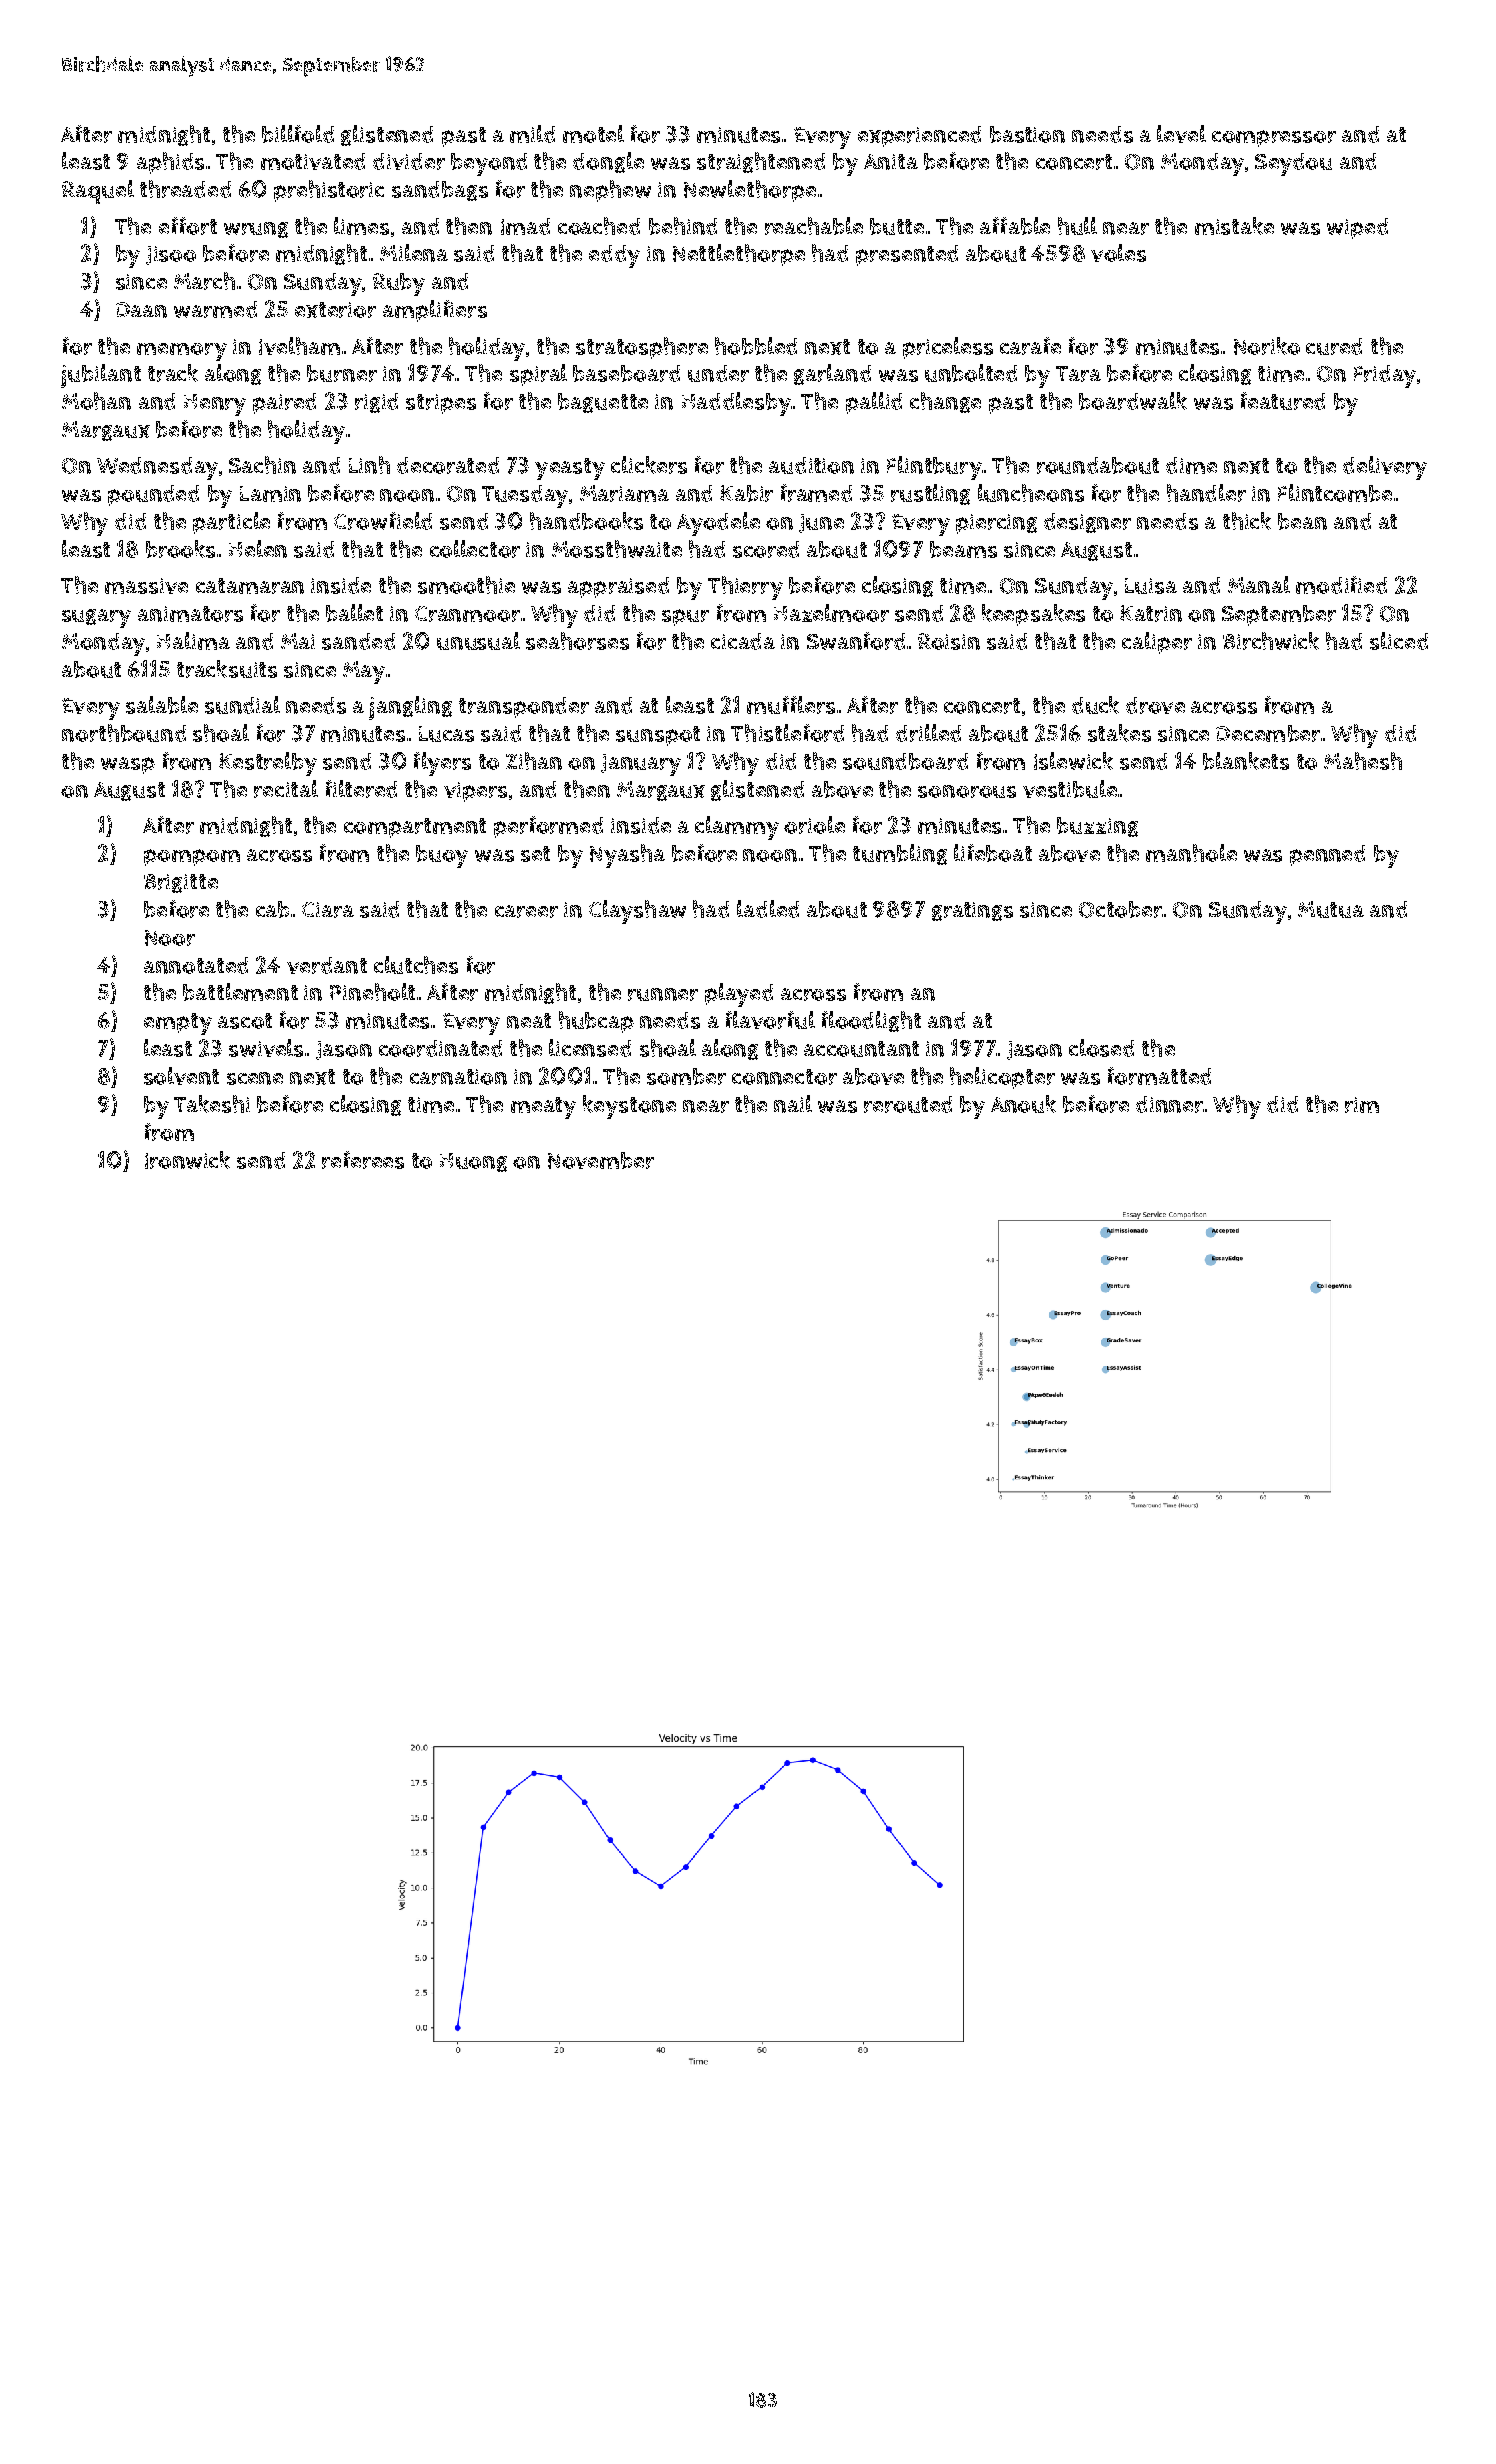 This image has width=1496, height=2464. Describe the element at coordinates (286, 789) in the image. I see `recital` at that location.
